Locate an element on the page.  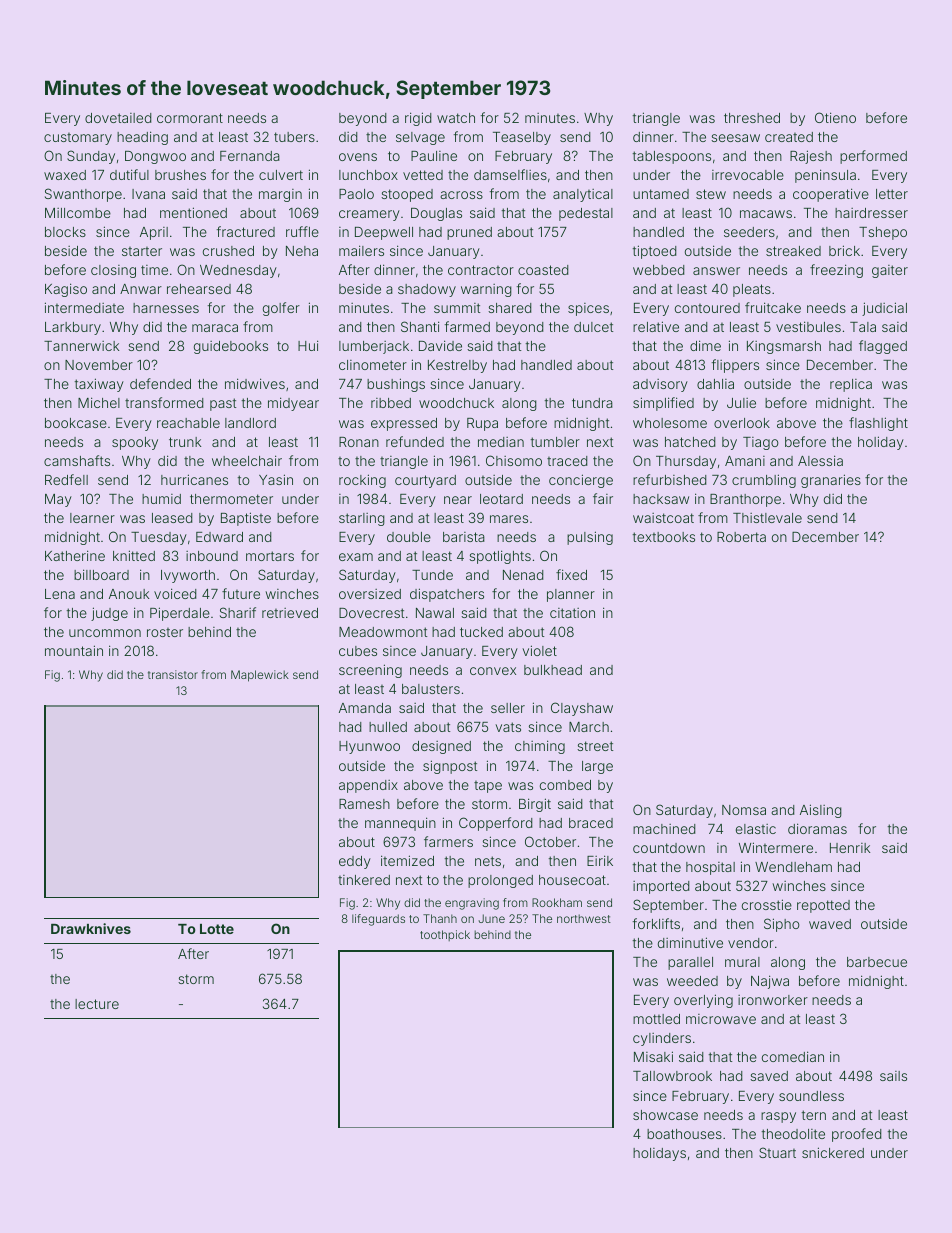
Alessia is located at coordinates (820, 460).
